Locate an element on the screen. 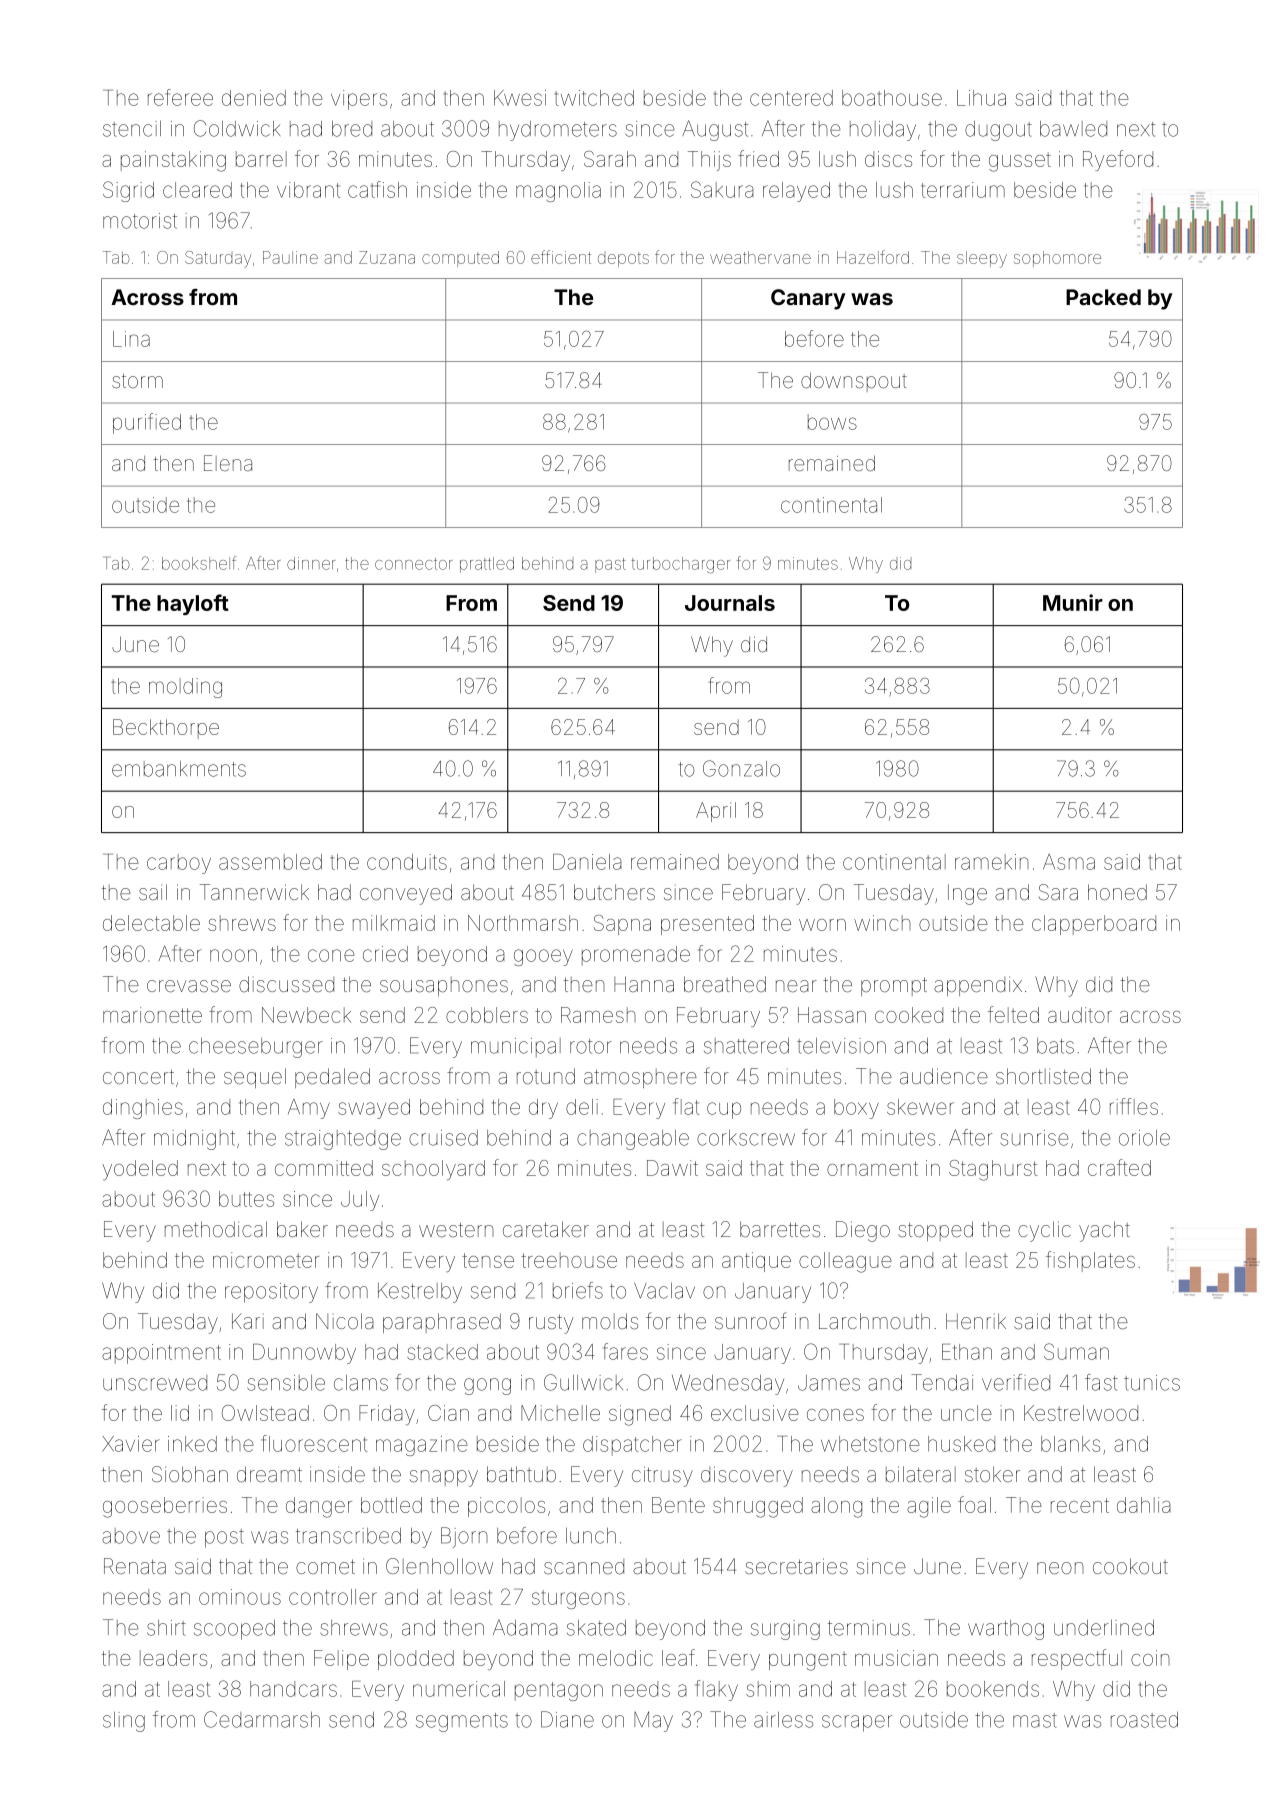 The width and height of the screenshot is (1284, 1816). midnight is located at coordinates (194, 1140).
